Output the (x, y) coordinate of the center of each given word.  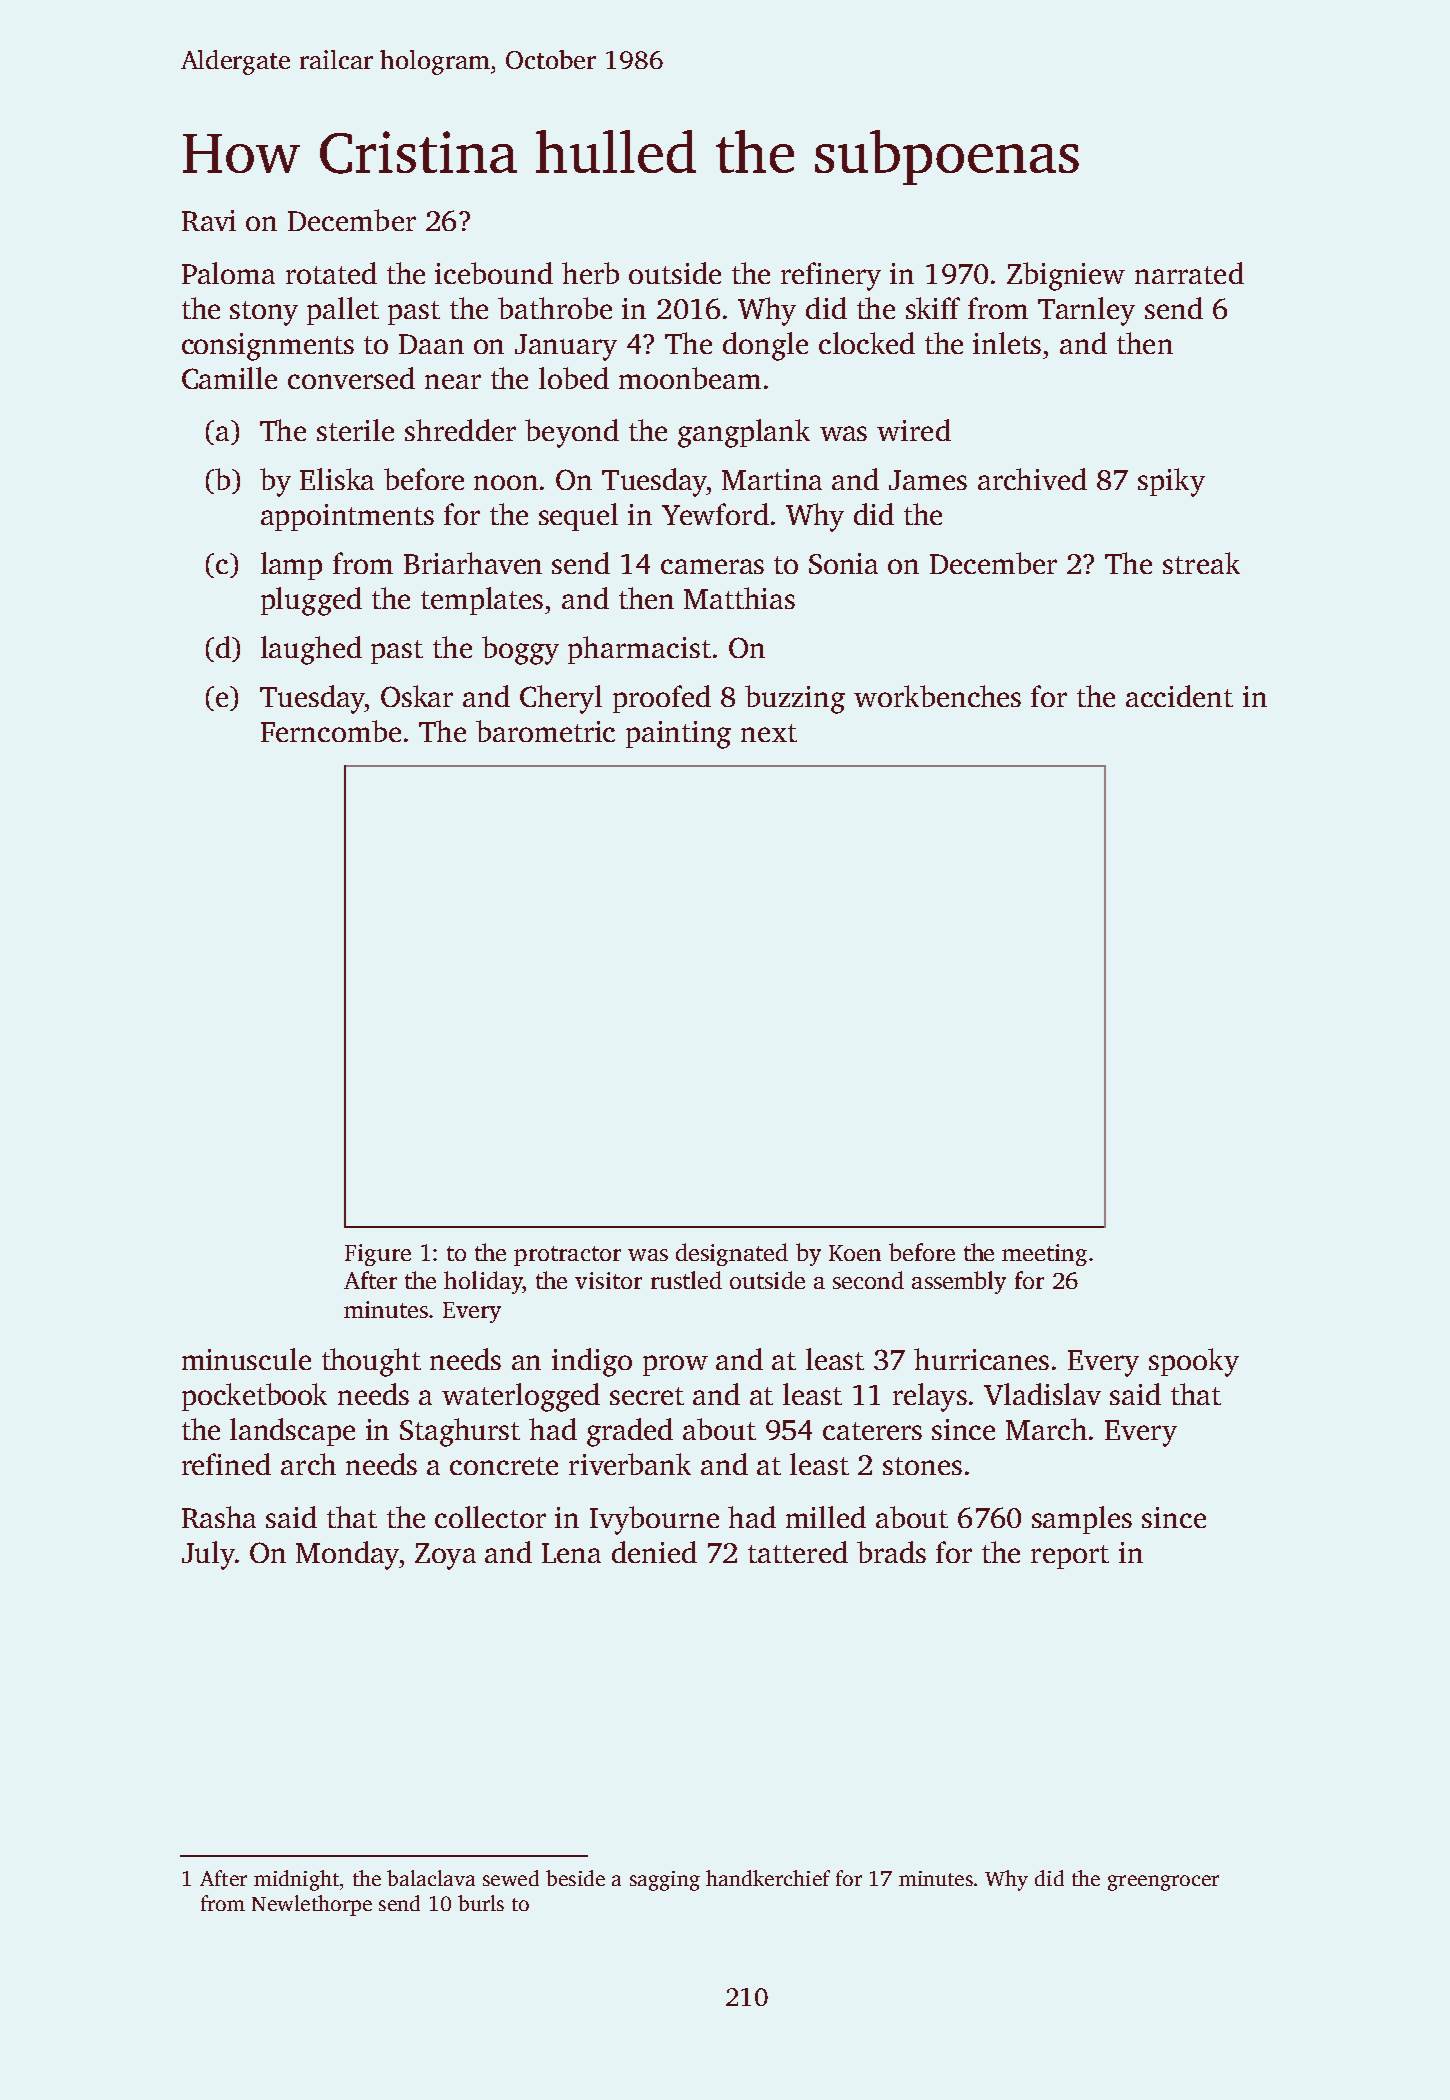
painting (678, 735)
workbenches (937, 696)
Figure (378, 1255)
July (208, 1555)
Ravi (209, 220)
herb (590, 273)
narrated (1189, 273)
